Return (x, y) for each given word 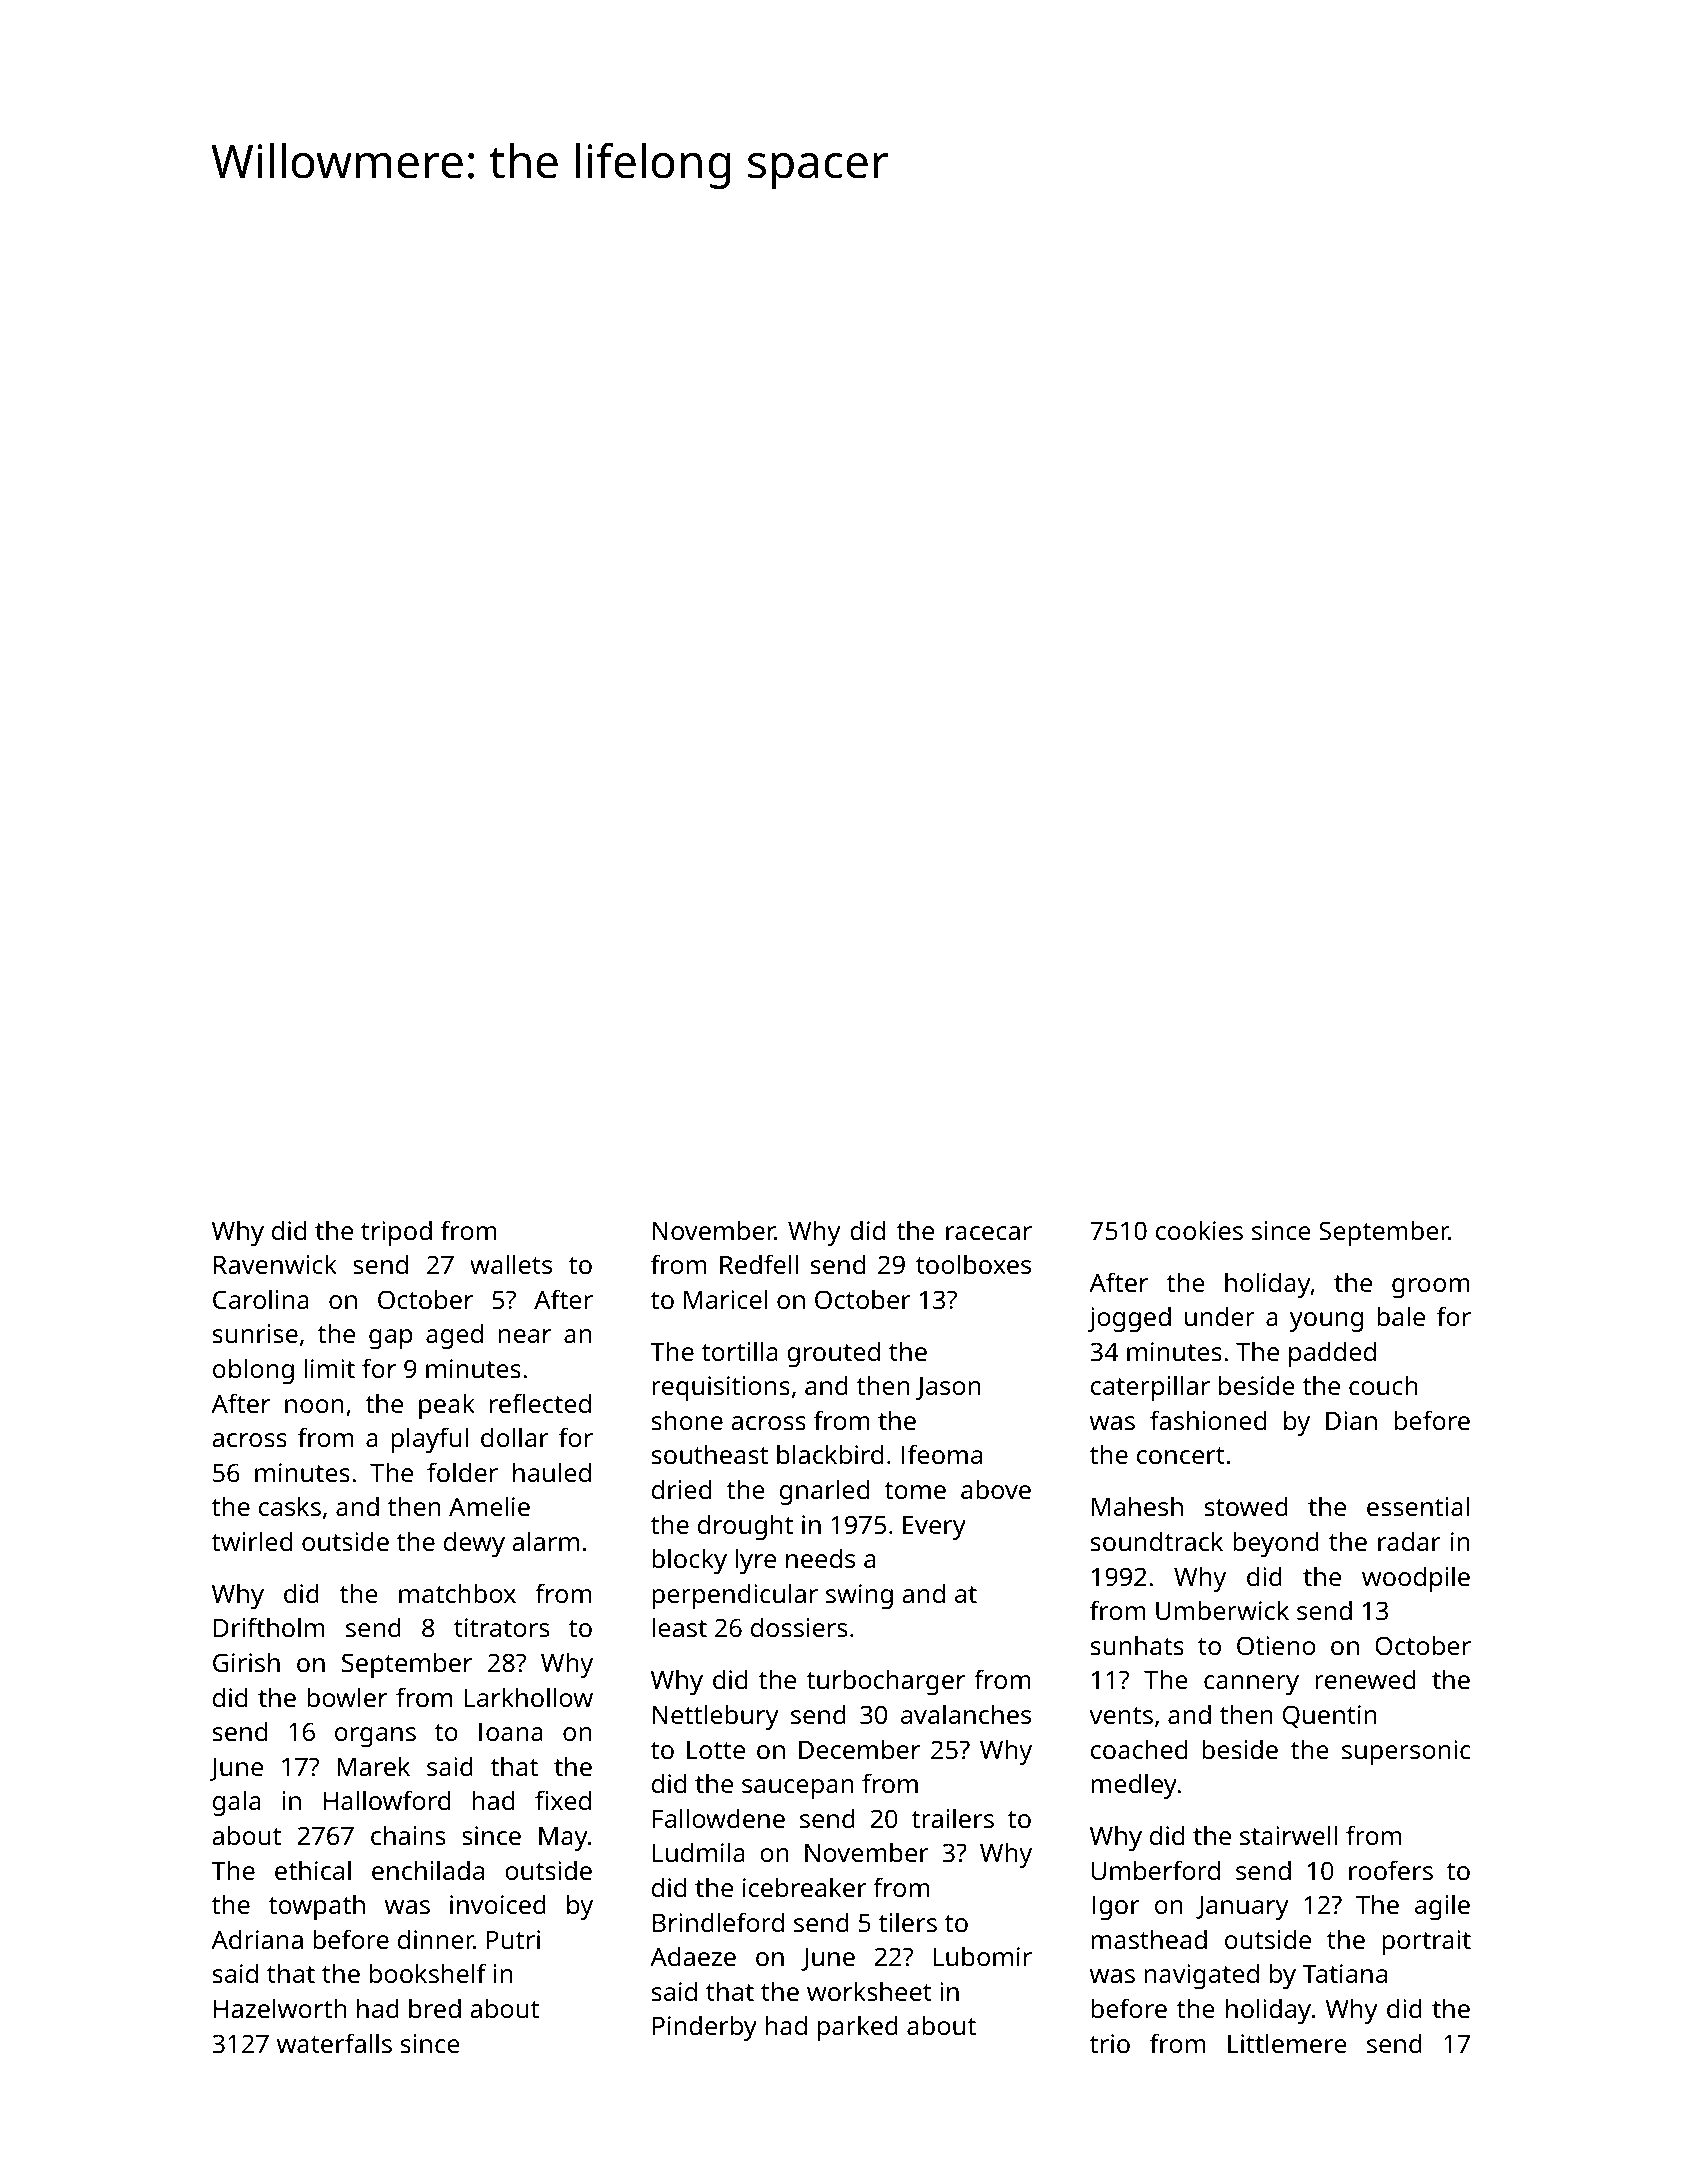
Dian (1351, 1420)
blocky (689, 1561)
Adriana (257, 1939)
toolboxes (973, 1264)
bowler (347, 1697)
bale (1401, 1316)
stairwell (1288, 1835)
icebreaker (804, 1887)
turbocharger (885, 1682)
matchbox (457, 1593)
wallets (511, 1264)
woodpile (1416, 1579)
